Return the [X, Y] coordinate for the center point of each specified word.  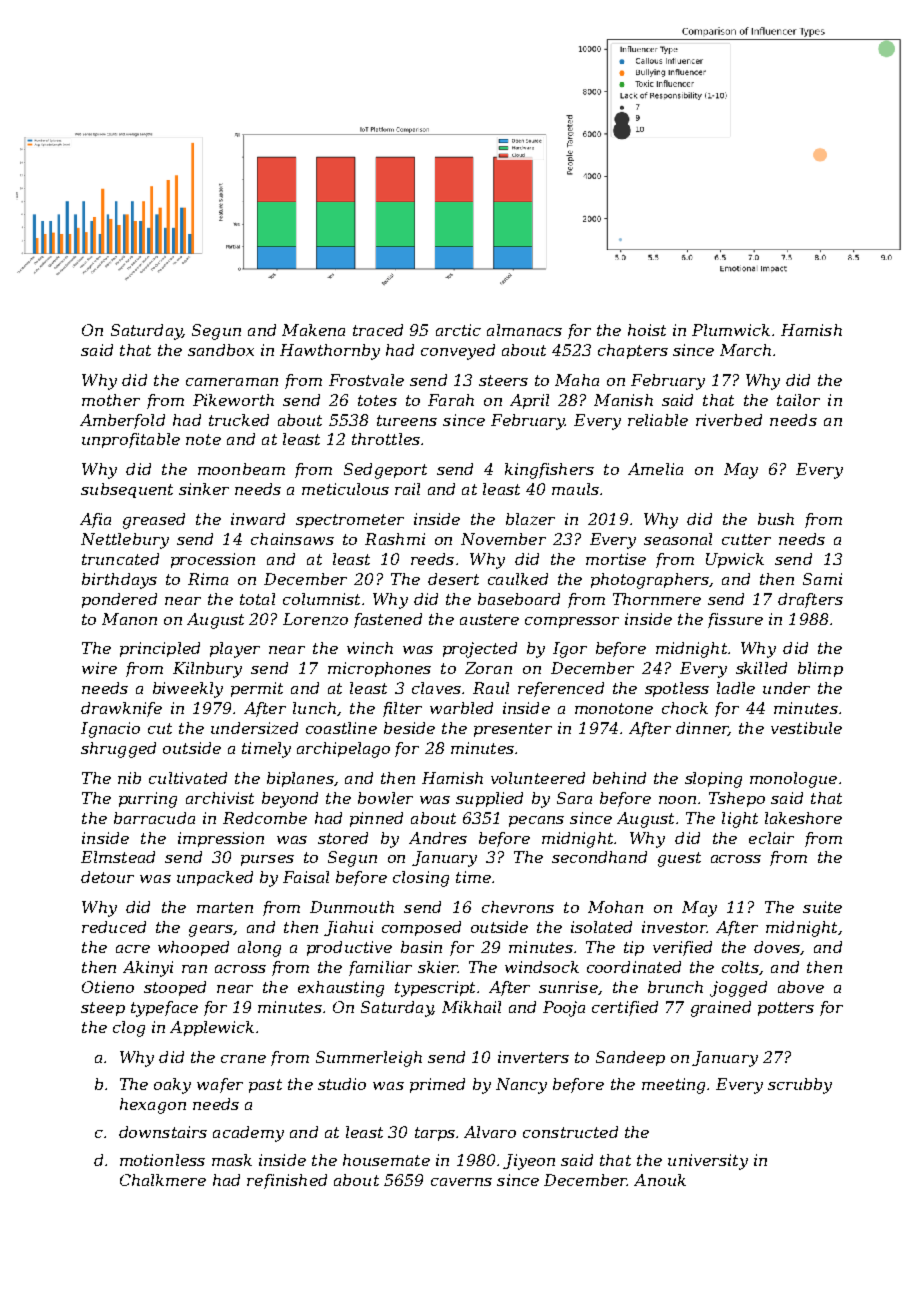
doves [777, 947]
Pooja [564, 1009]
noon [677, 800]
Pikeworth [233, 400]
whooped [193, 948]
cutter [746, 539]
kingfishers [549, 471]
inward [258, 519]
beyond [290, 800]
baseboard [519, 599]
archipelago [343, 750]
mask [232, 1160]
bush [776, 519]
